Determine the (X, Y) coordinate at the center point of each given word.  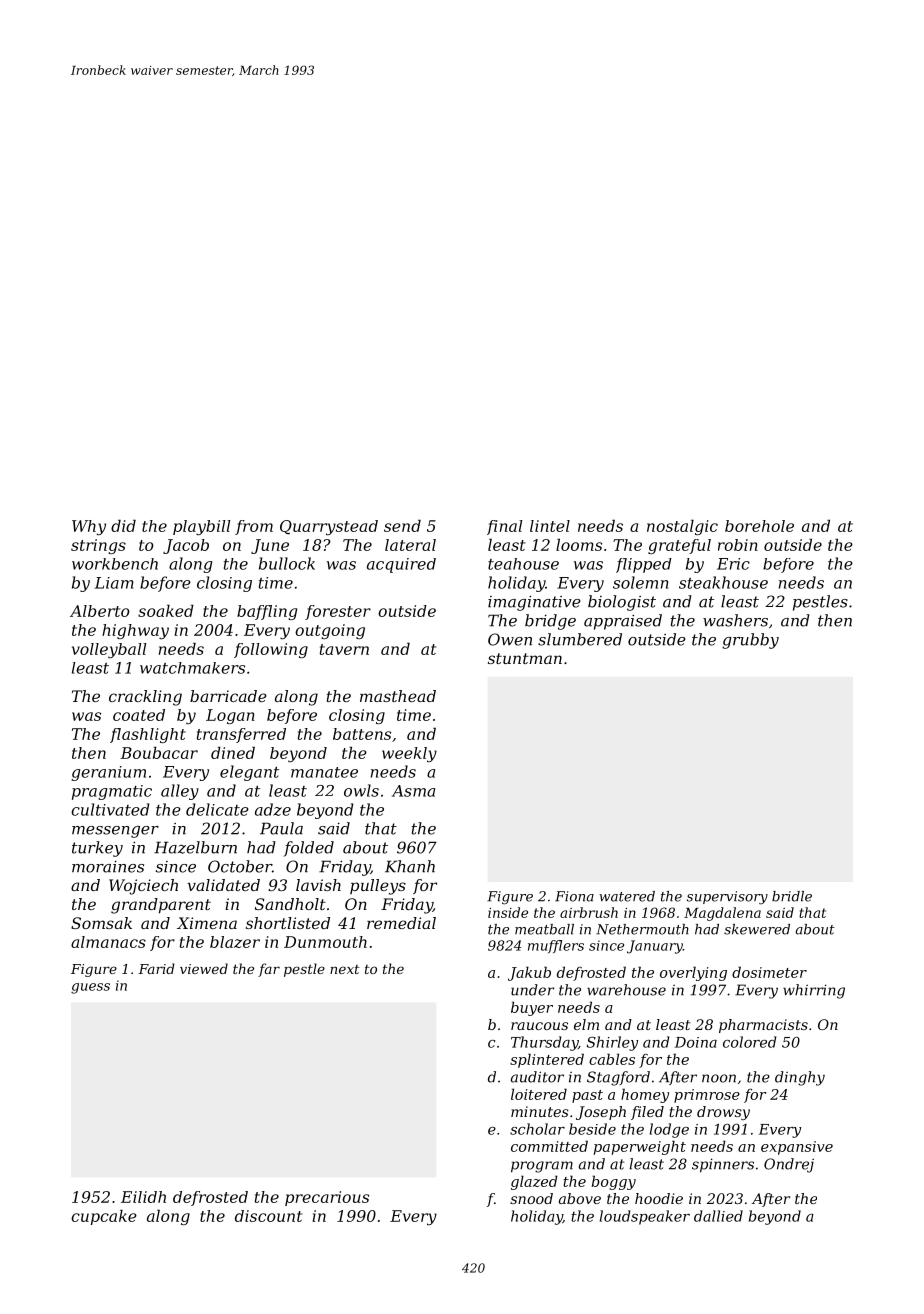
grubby (750, 641)
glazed (534, 1182)
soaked (166, 611)
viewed (204, 968)
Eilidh (143, 1197)
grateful (679, 546)
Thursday (544, 1043)
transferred (241, 735)
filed (647, 1113)
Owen (510, 639)
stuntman (525, 658)
